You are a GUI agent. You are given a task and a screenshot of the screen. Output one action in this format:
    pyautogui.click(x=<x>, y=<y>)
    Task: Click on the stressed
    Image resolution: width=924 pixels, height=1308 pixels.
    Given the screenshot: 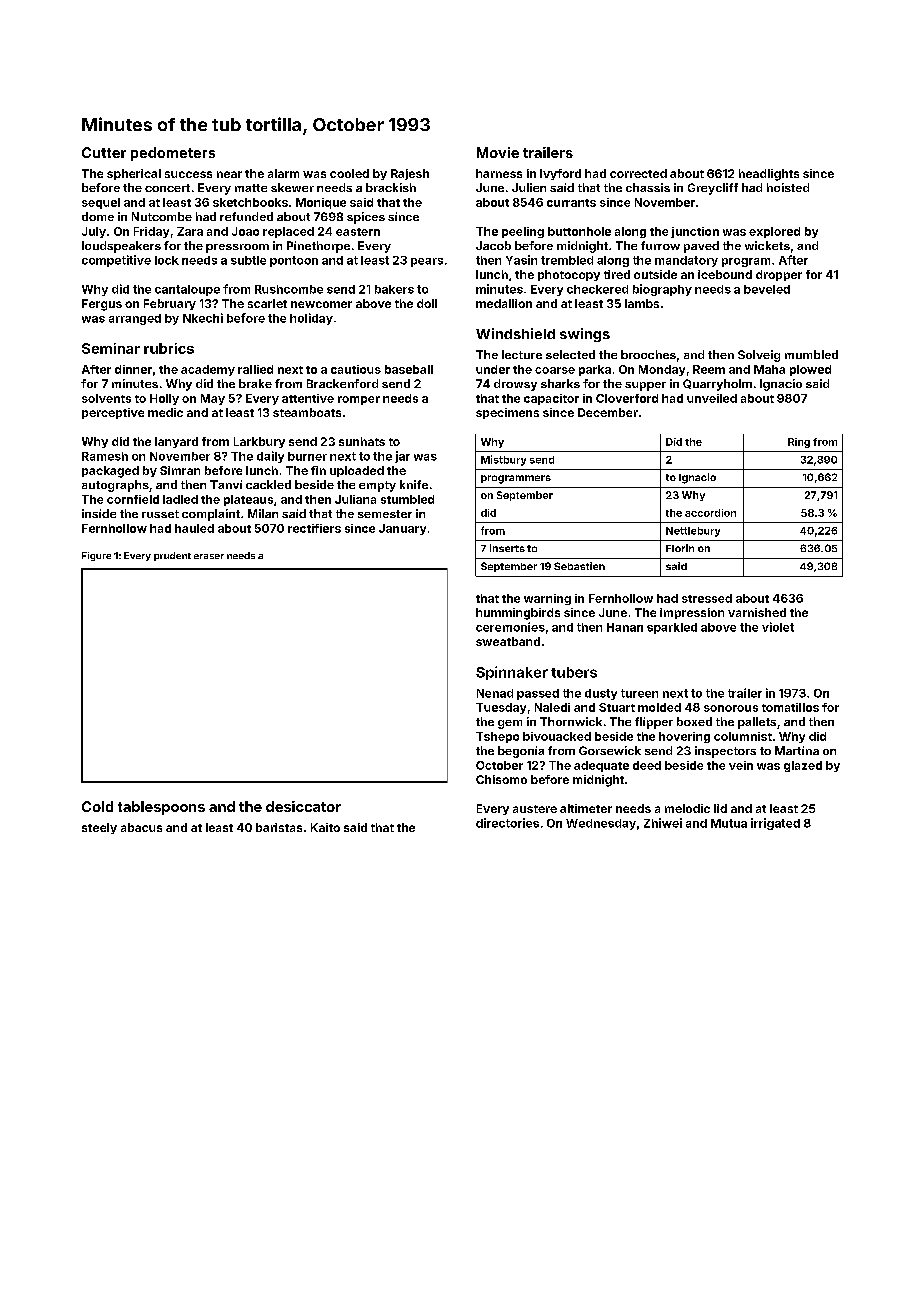 What is the action you would take?
    pyautogui.click(x=707, y=598)
